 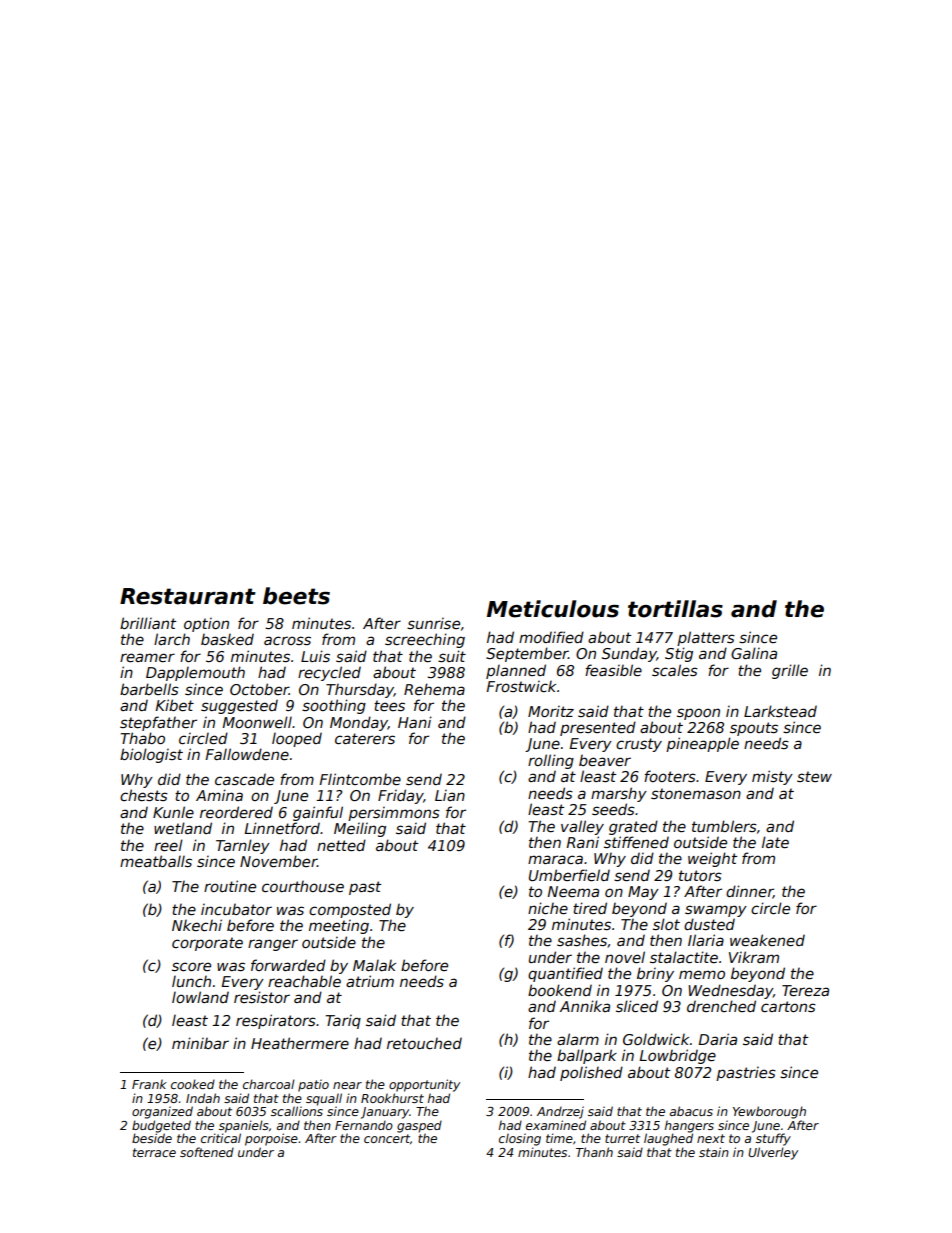 I want to click on terrace, so click(x=154, y=1152).
